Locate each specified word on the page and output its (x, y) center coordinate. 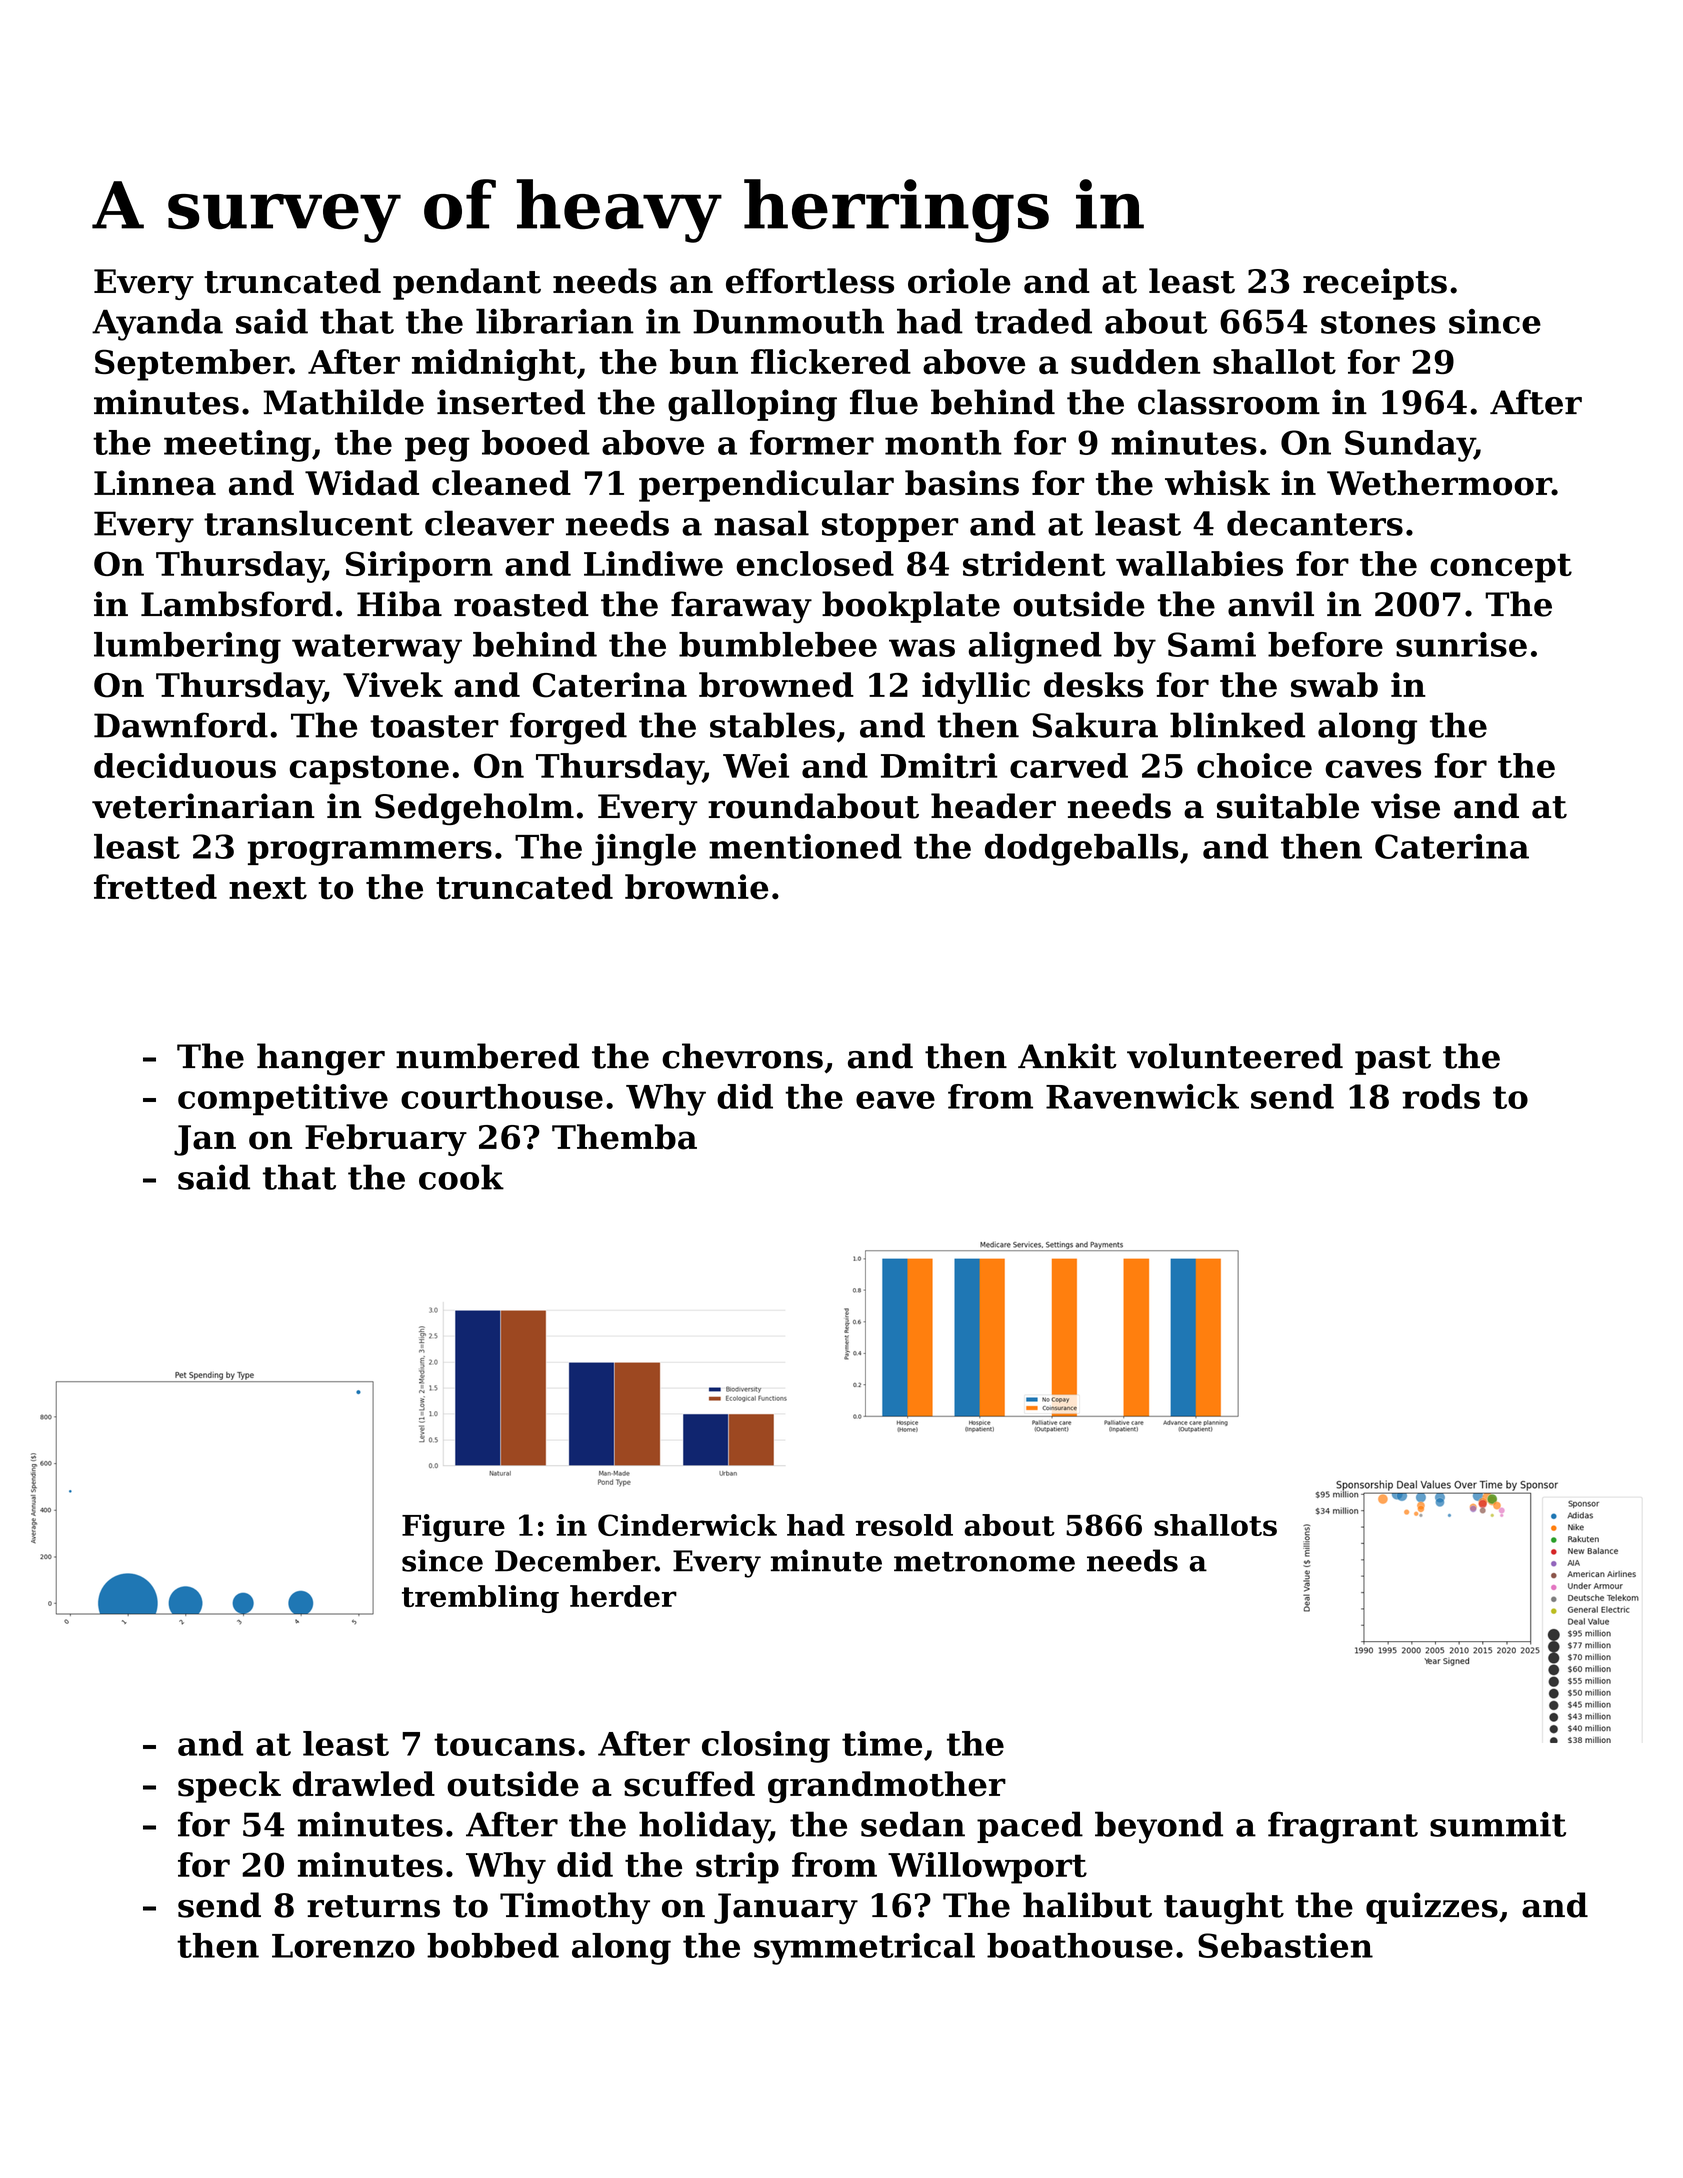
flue (884, 402)
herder (623, 1596)
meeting (237, 446)
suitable (1288, 806)
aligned (1035, 648)
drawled (364, 1784)
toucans (504, 1744)
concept (1501, 568)
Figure (453, 1528)
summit (1498, 1824)
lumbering (187, 648)
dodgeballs (1082, 850)
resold (904, 1525)
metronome (984, 1562)
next (268, 888)
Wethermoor (1439, 483)
